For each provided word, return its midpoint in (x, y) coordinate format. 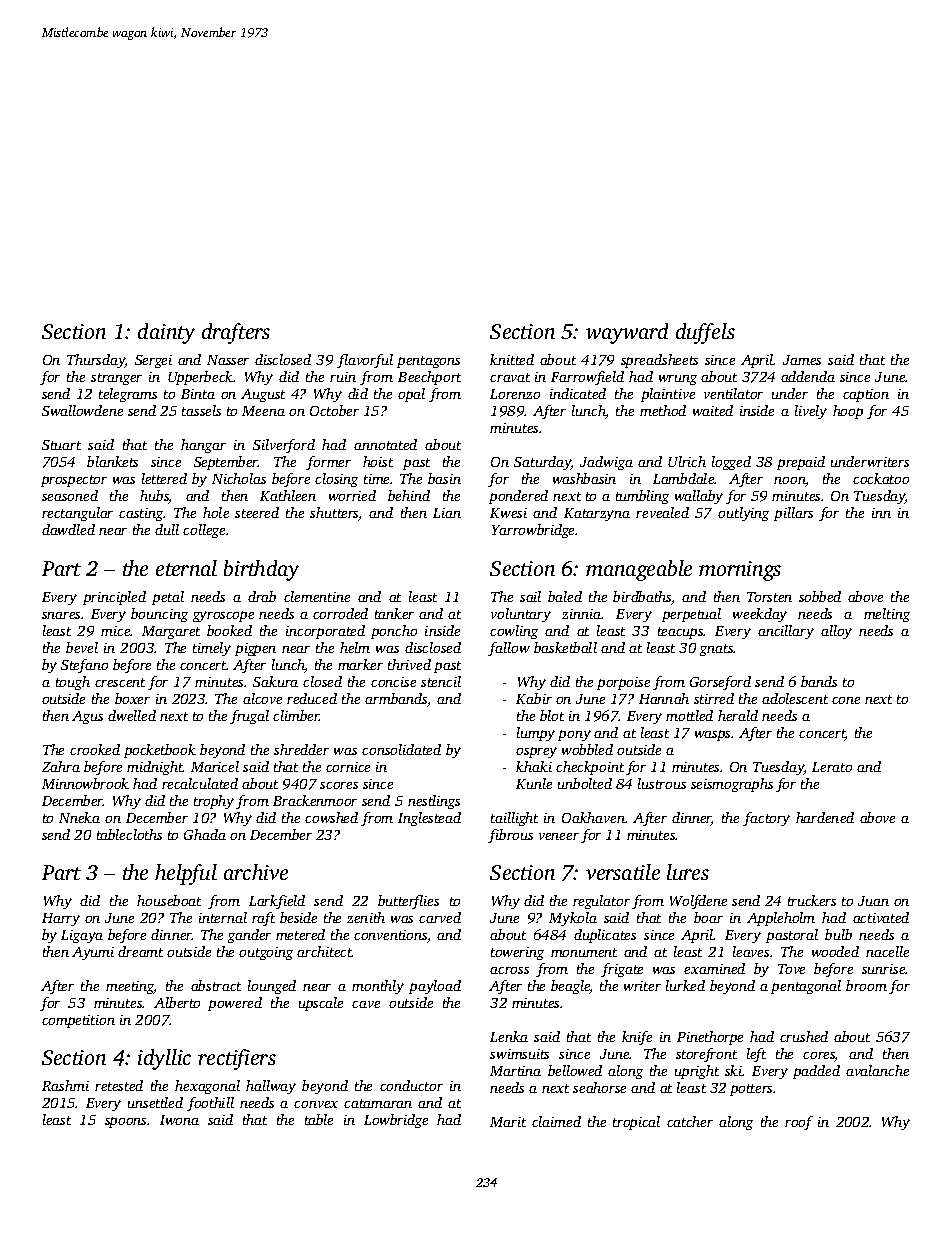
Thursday (96, 361)
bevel (82, 647)
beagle (570, 987)
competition (78, 1021)
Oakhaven (593, 817)
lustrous (662, 783)
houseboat (169, 900)
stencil (441, 681)
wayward (627, 333)
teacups (681, 633)
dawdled (68, 529)
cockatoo (881, 478)
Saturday (542, 463)
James (802, 360)
